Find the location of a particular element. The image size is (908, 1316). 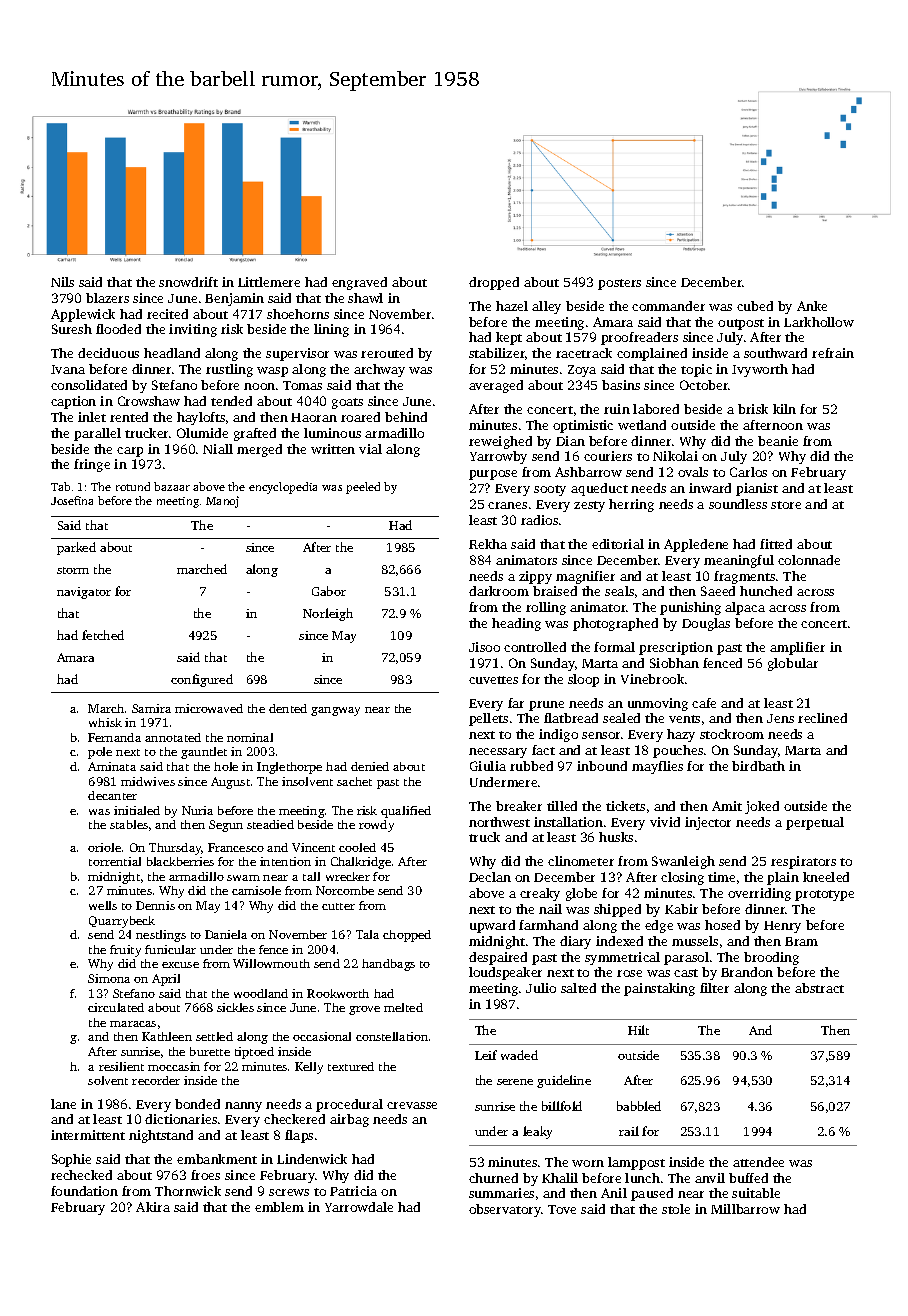

herring is located at coordinates (631, 505).
